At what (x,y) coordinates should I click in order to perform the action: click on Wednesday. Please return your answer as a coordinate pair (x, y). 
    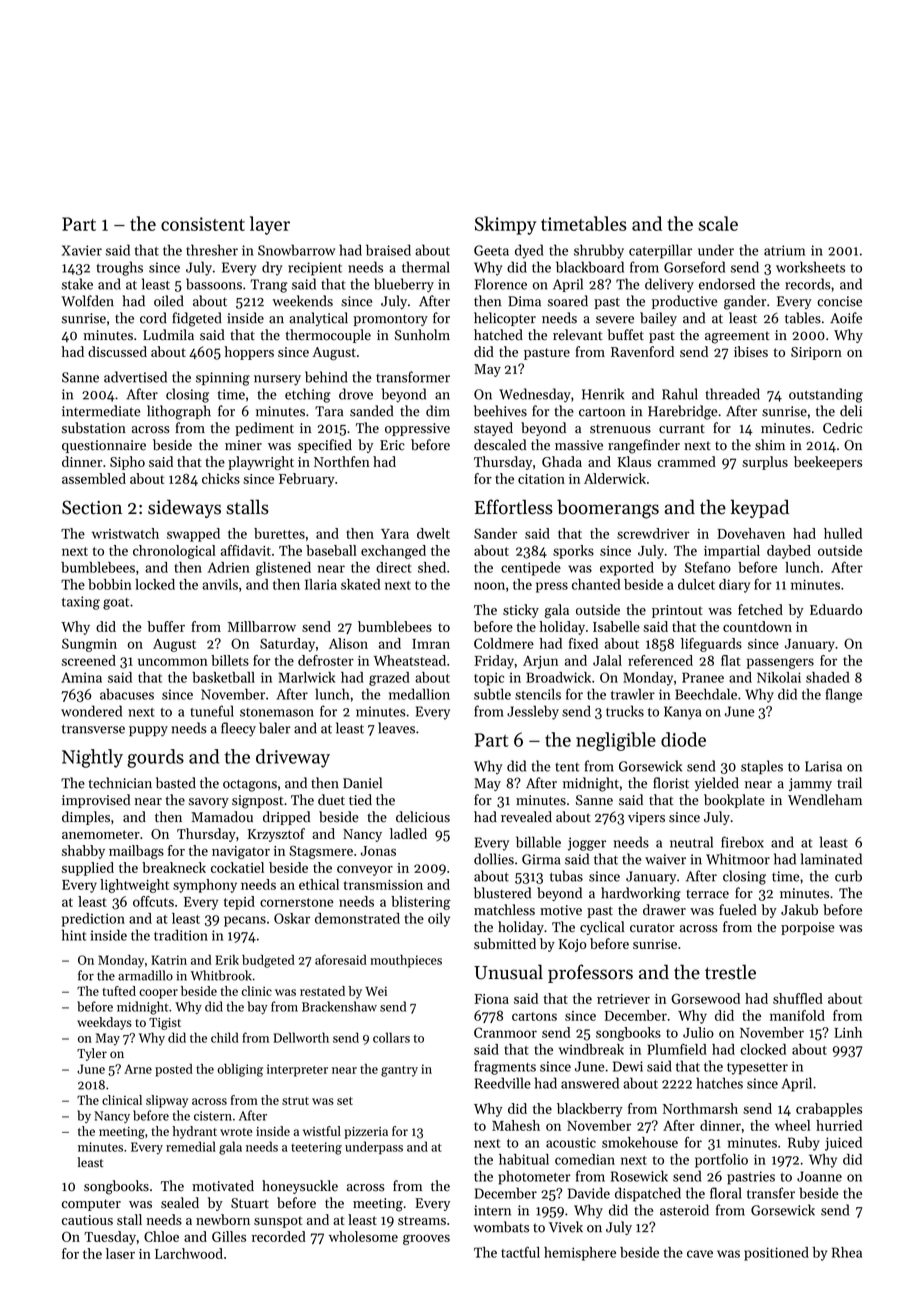
    Looking at the image, I should click on (535, 395).
